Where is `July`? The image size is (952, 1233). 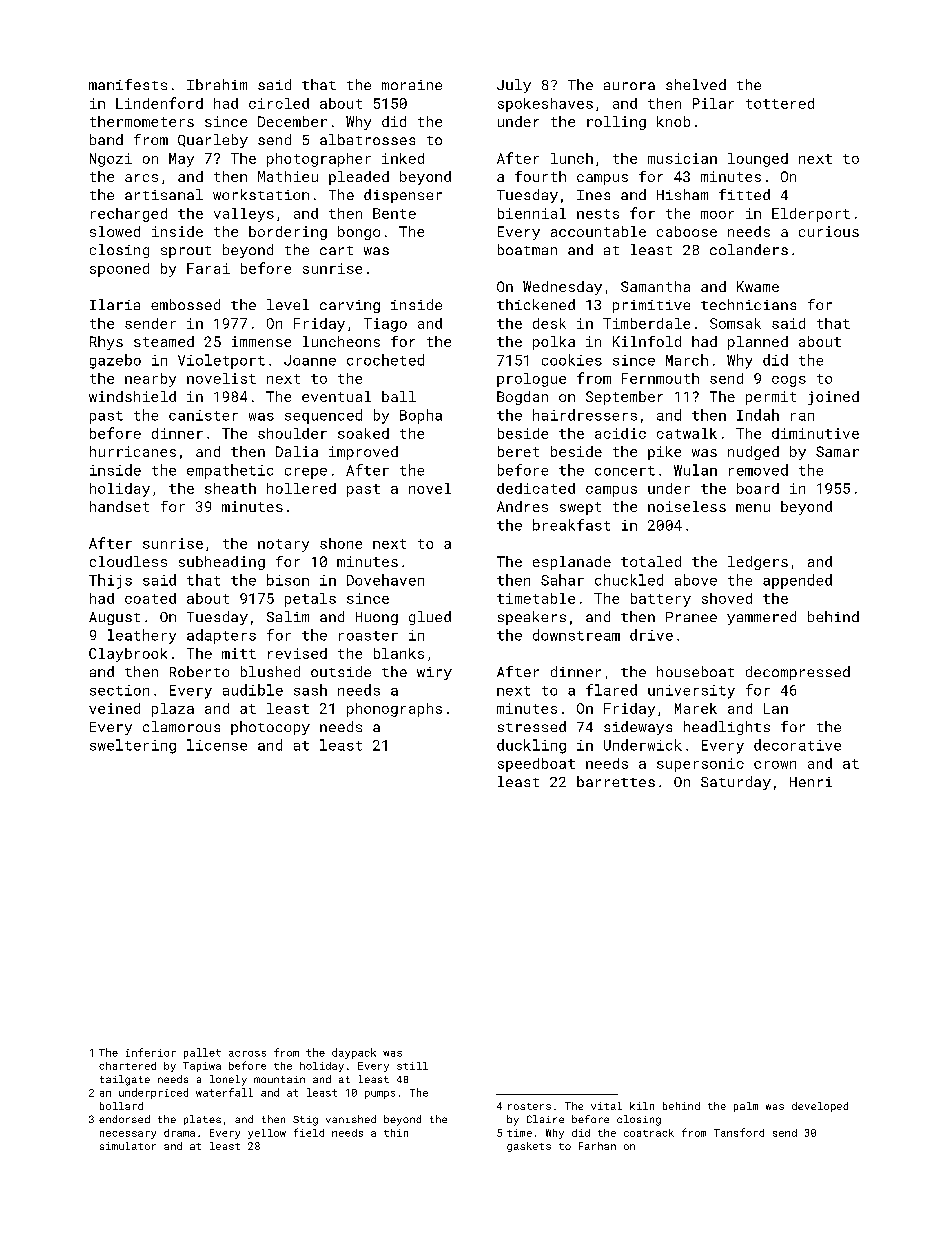
July is located at coordinates (514, 86).
